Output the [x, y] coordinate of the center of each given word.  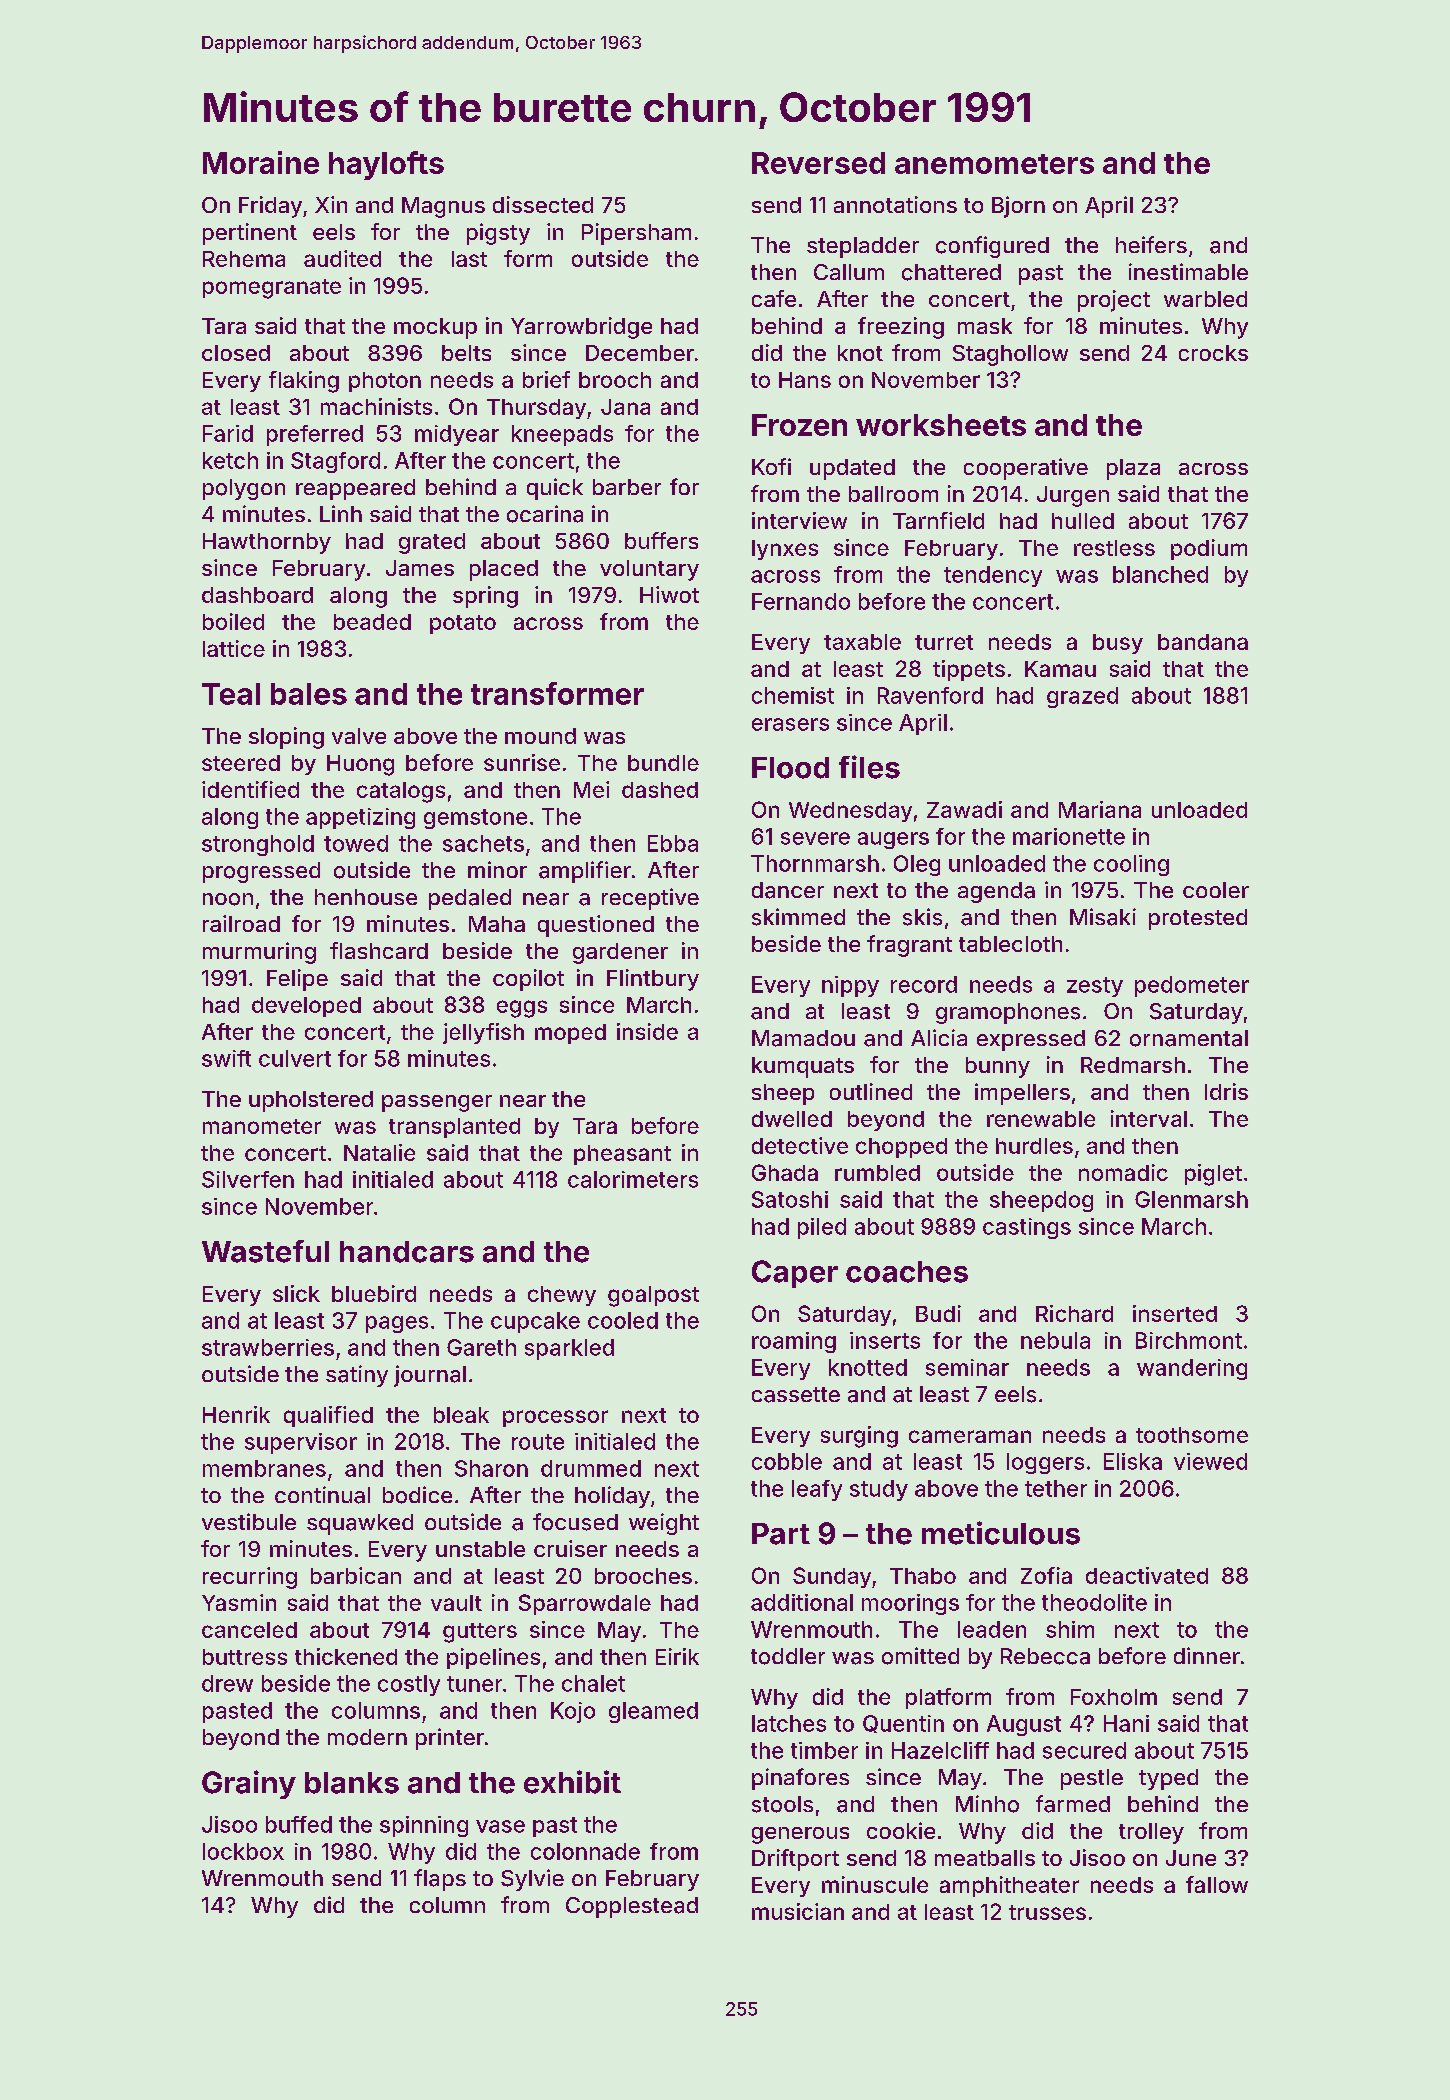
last [469, 259]
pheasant [622, 1155]
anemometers [994, 164]
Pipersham [636, 234]
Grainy [249, 1784]
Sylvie [532, 1880]
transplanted [454, 1128]
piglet [1213, 1175]
